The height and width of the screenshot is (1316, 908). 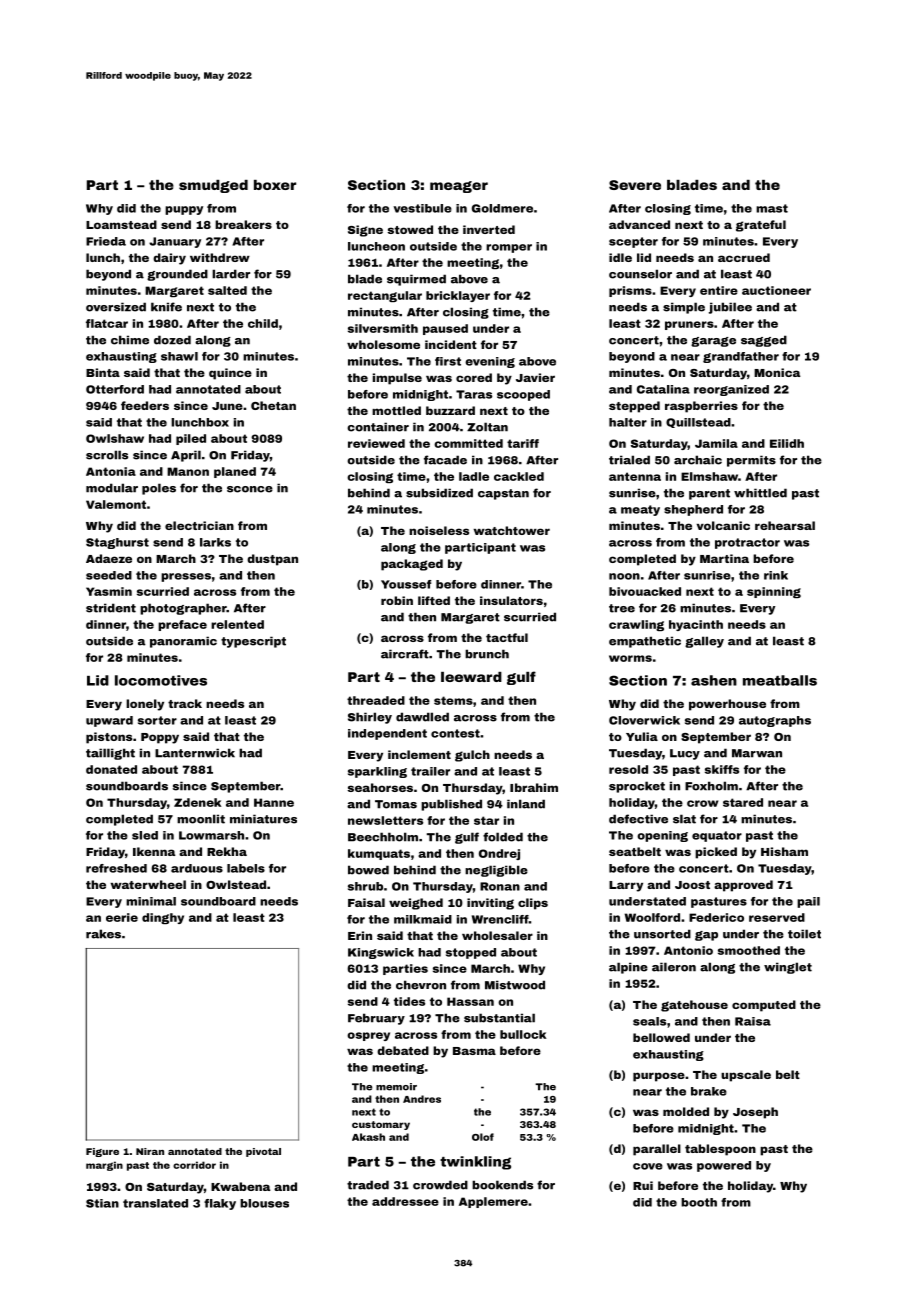 What do you see at coordinates (107, 323) in the screenshot?
I see `flatcar` at bounding box center [107, 323].
